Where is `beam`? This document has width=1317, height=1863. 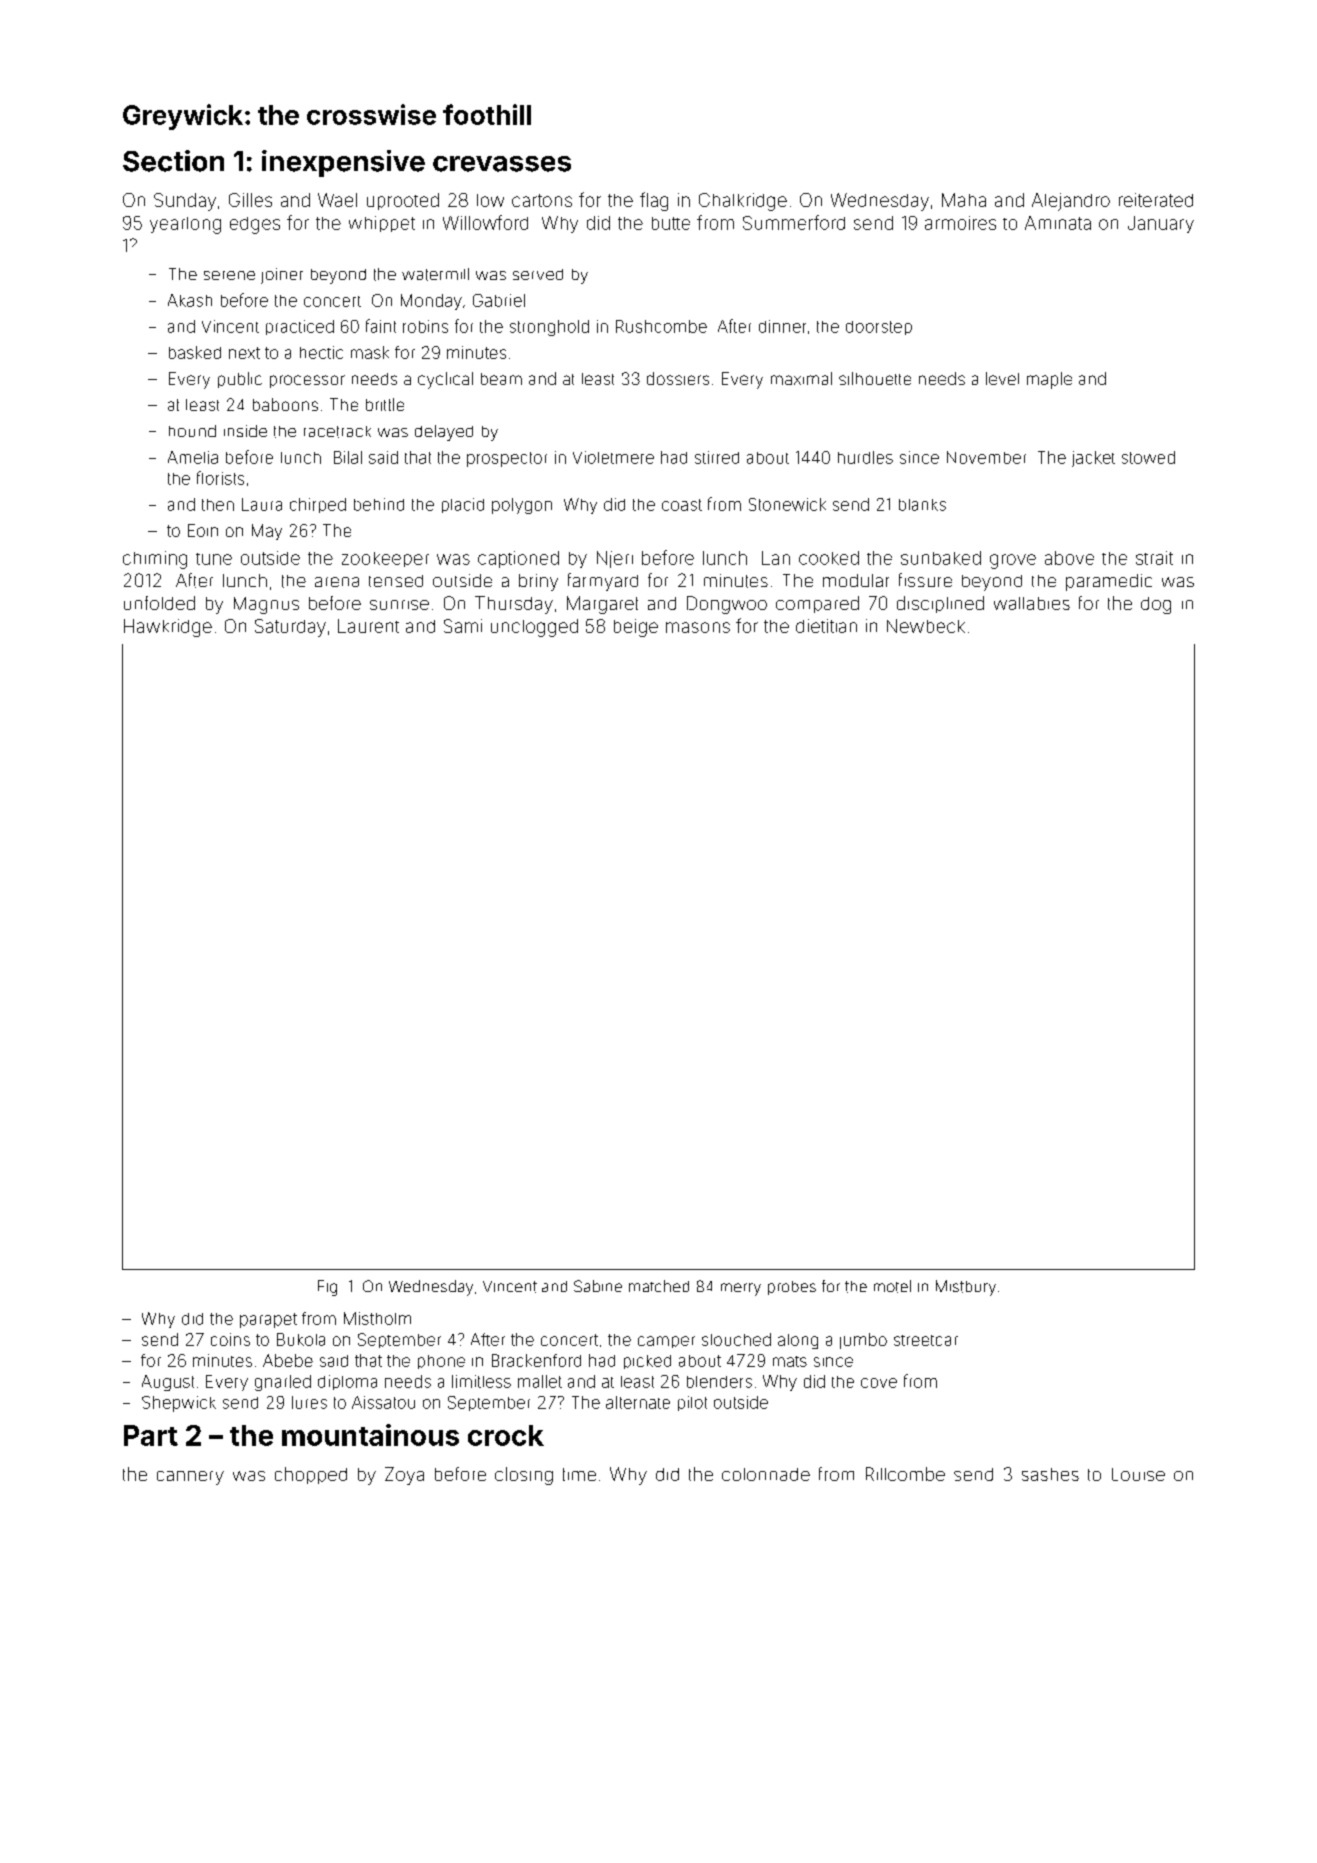 beam is located at coordinates (501, 379).
